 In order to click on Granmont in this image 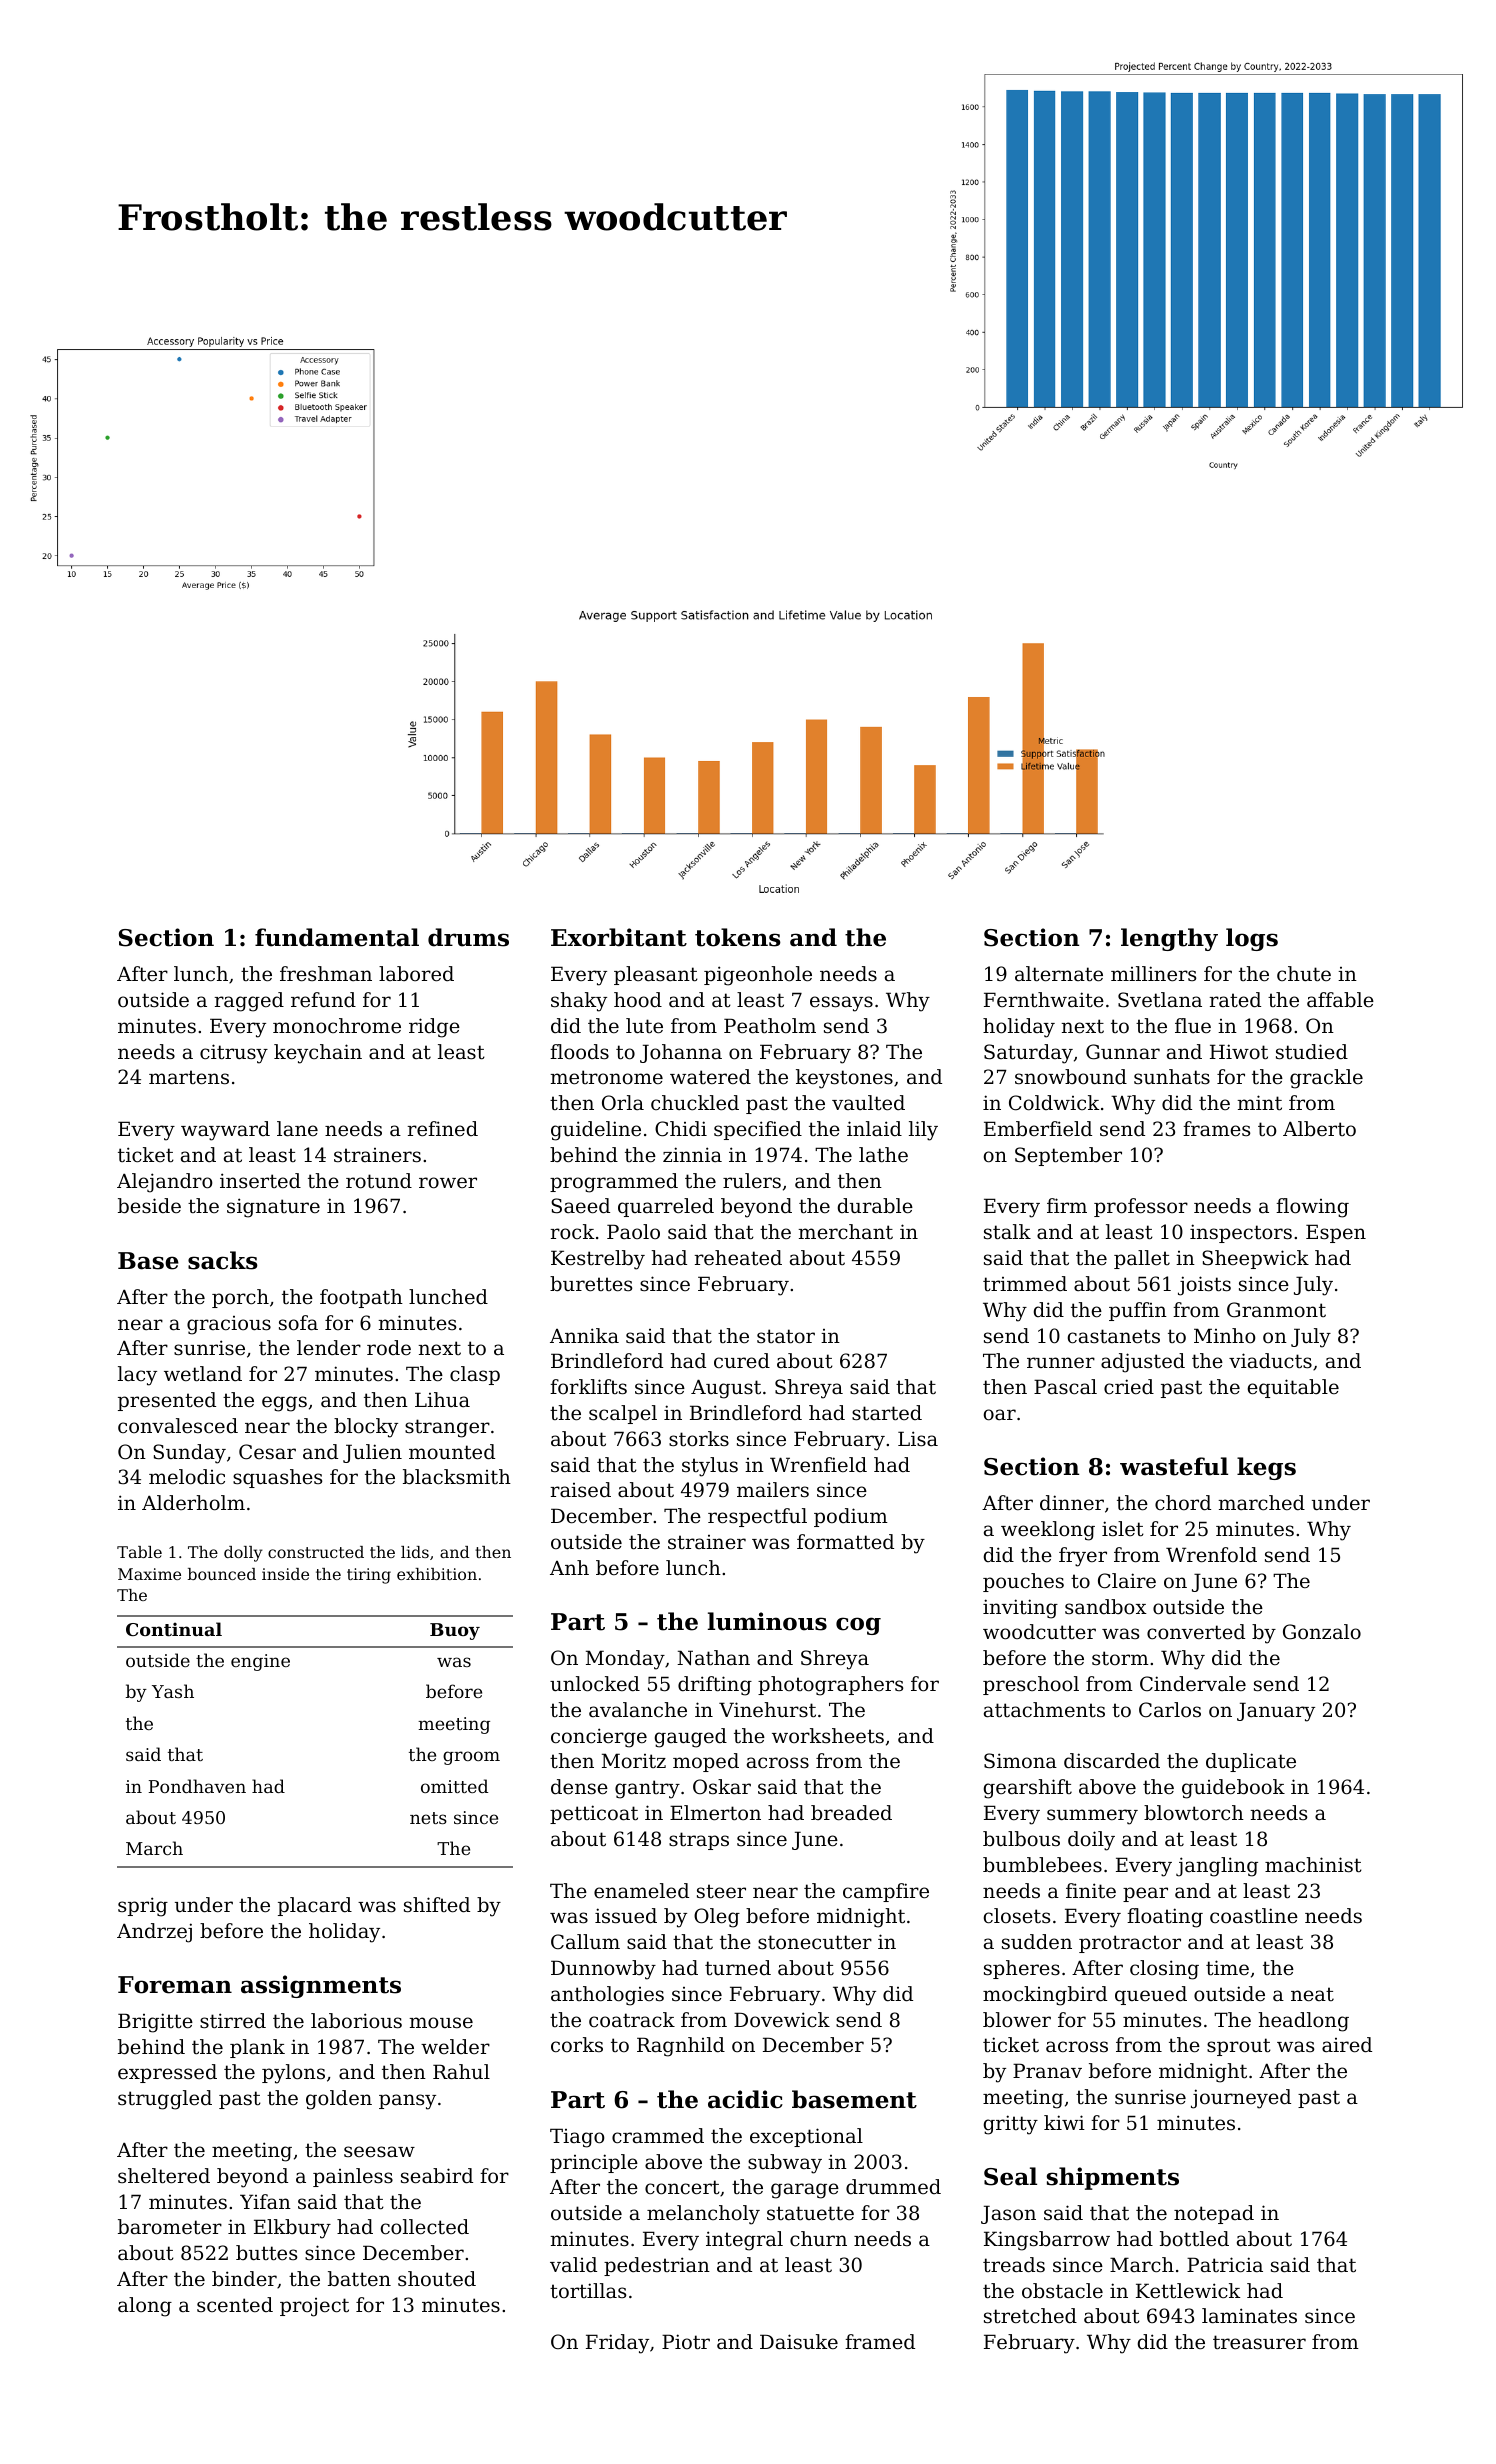, I will do `click(1276, 1310)`.
